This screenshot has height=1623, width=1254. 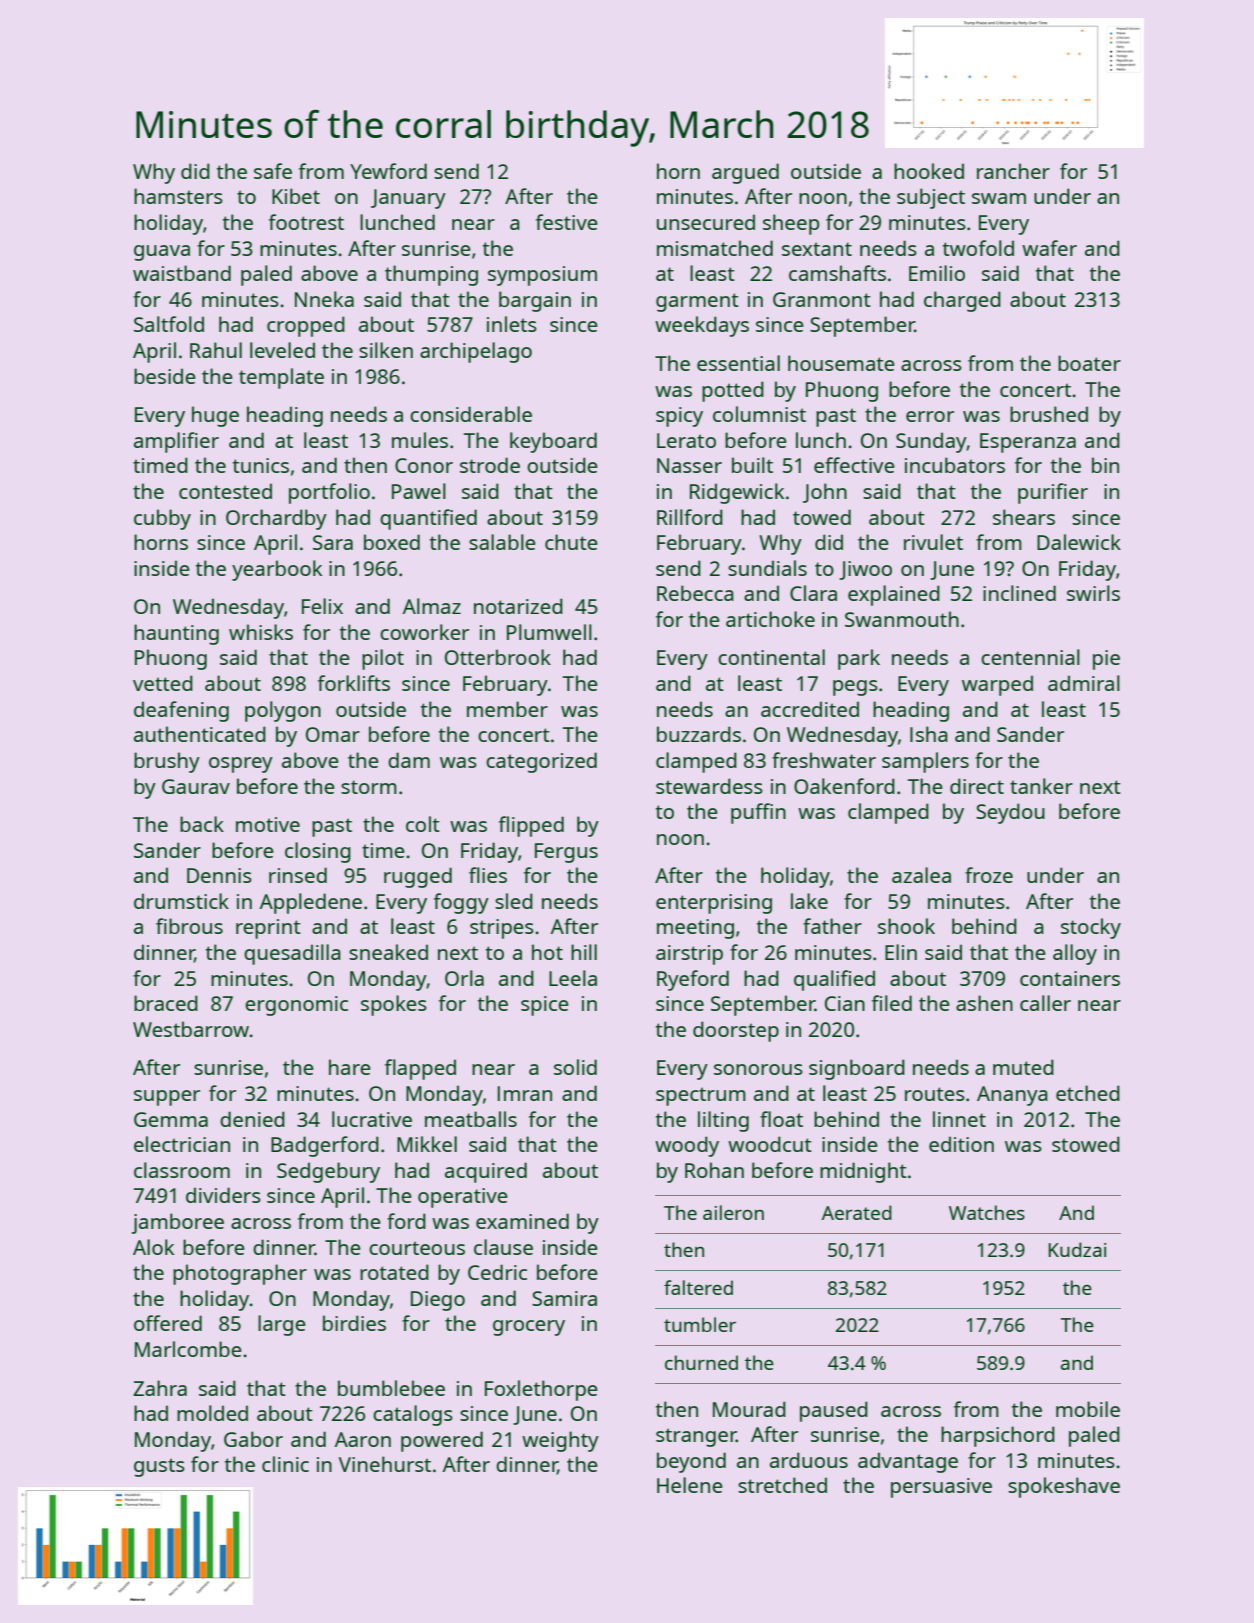 I want to click on Helene, so click(x=690, y=1485).
